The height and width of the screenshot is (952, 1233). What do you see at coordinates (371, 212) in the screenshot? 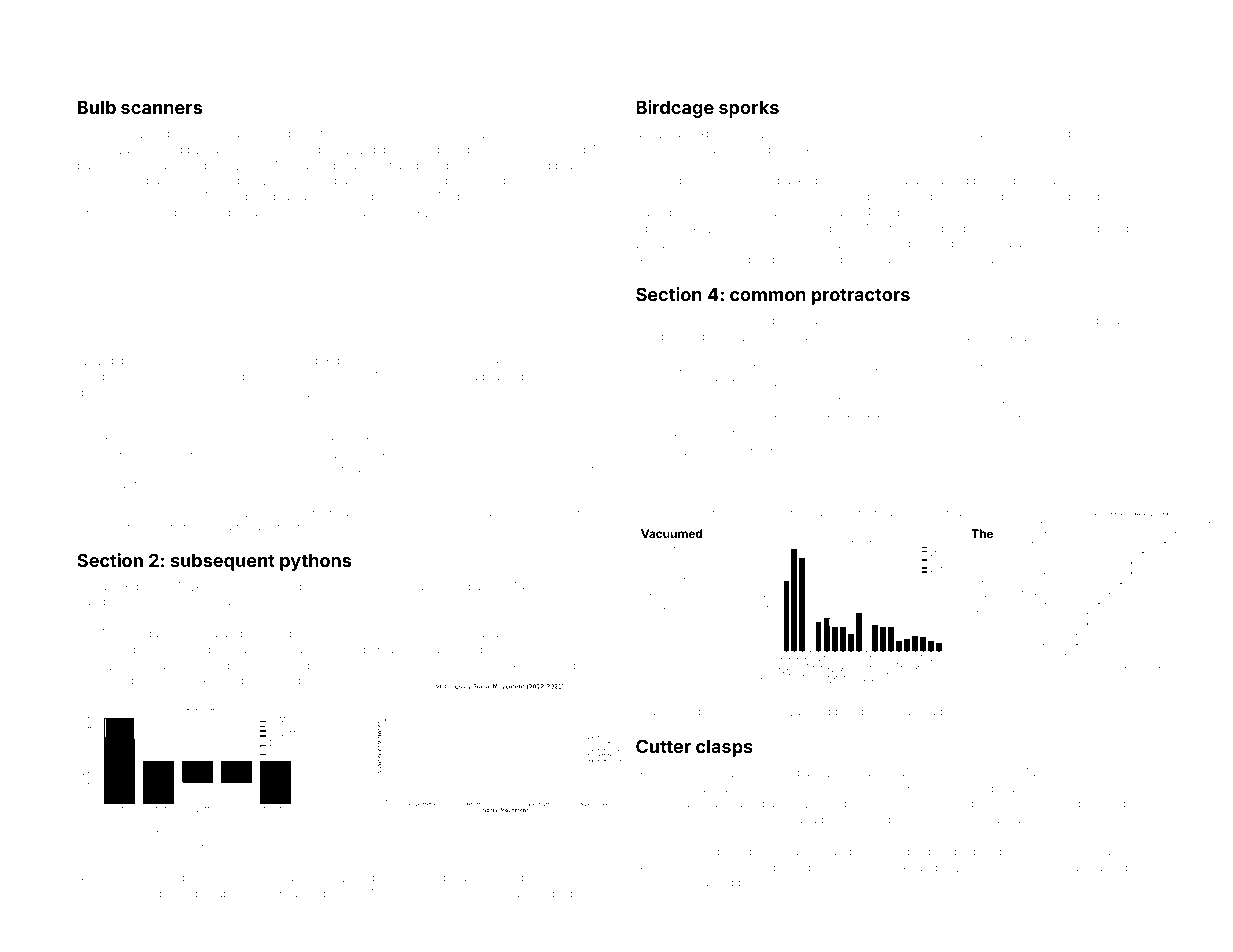
I see `factor` at bounding box center [371, 212].
